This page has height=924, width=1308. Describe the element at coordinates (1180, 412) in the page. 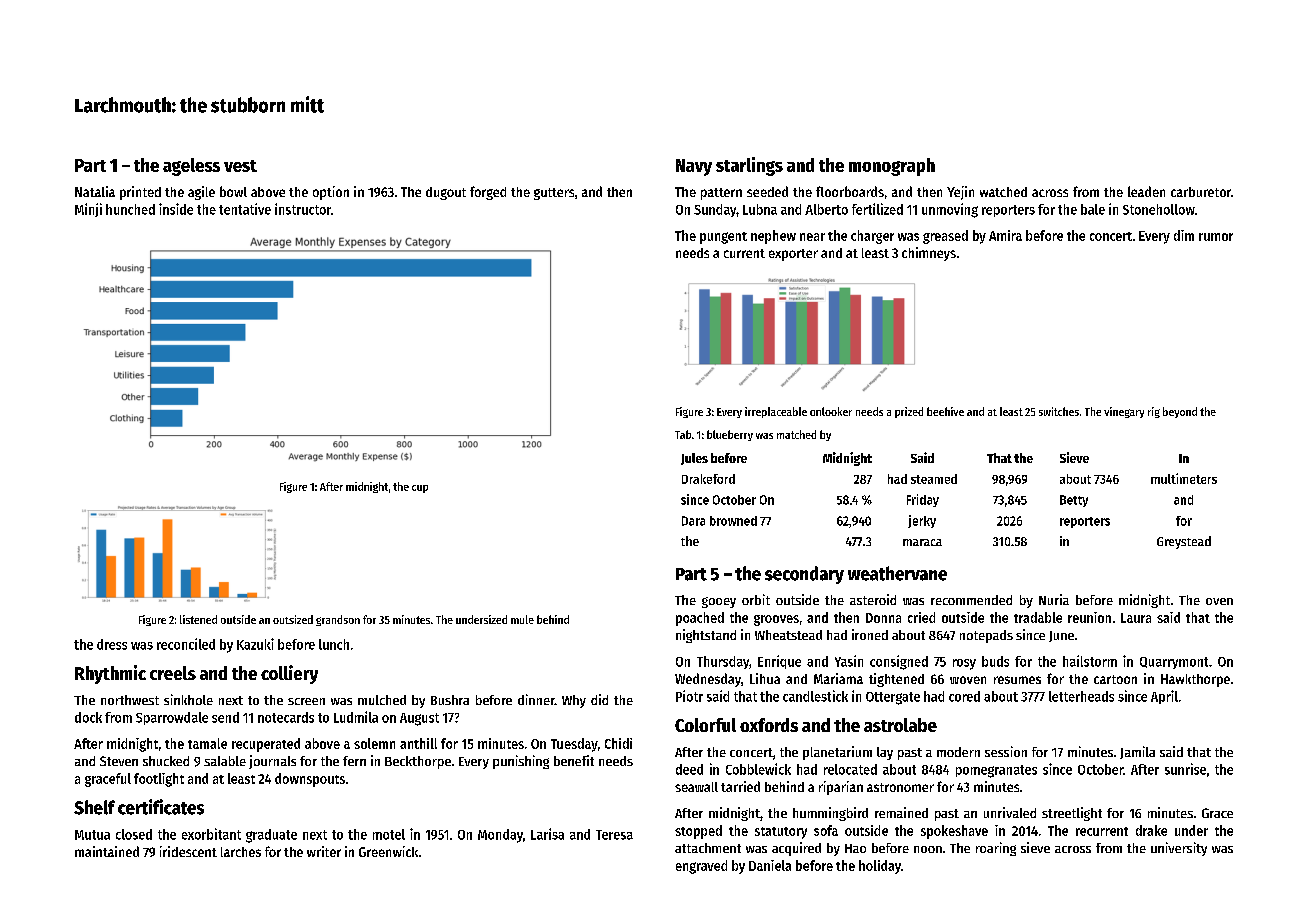

I see `beyond` at that location.
